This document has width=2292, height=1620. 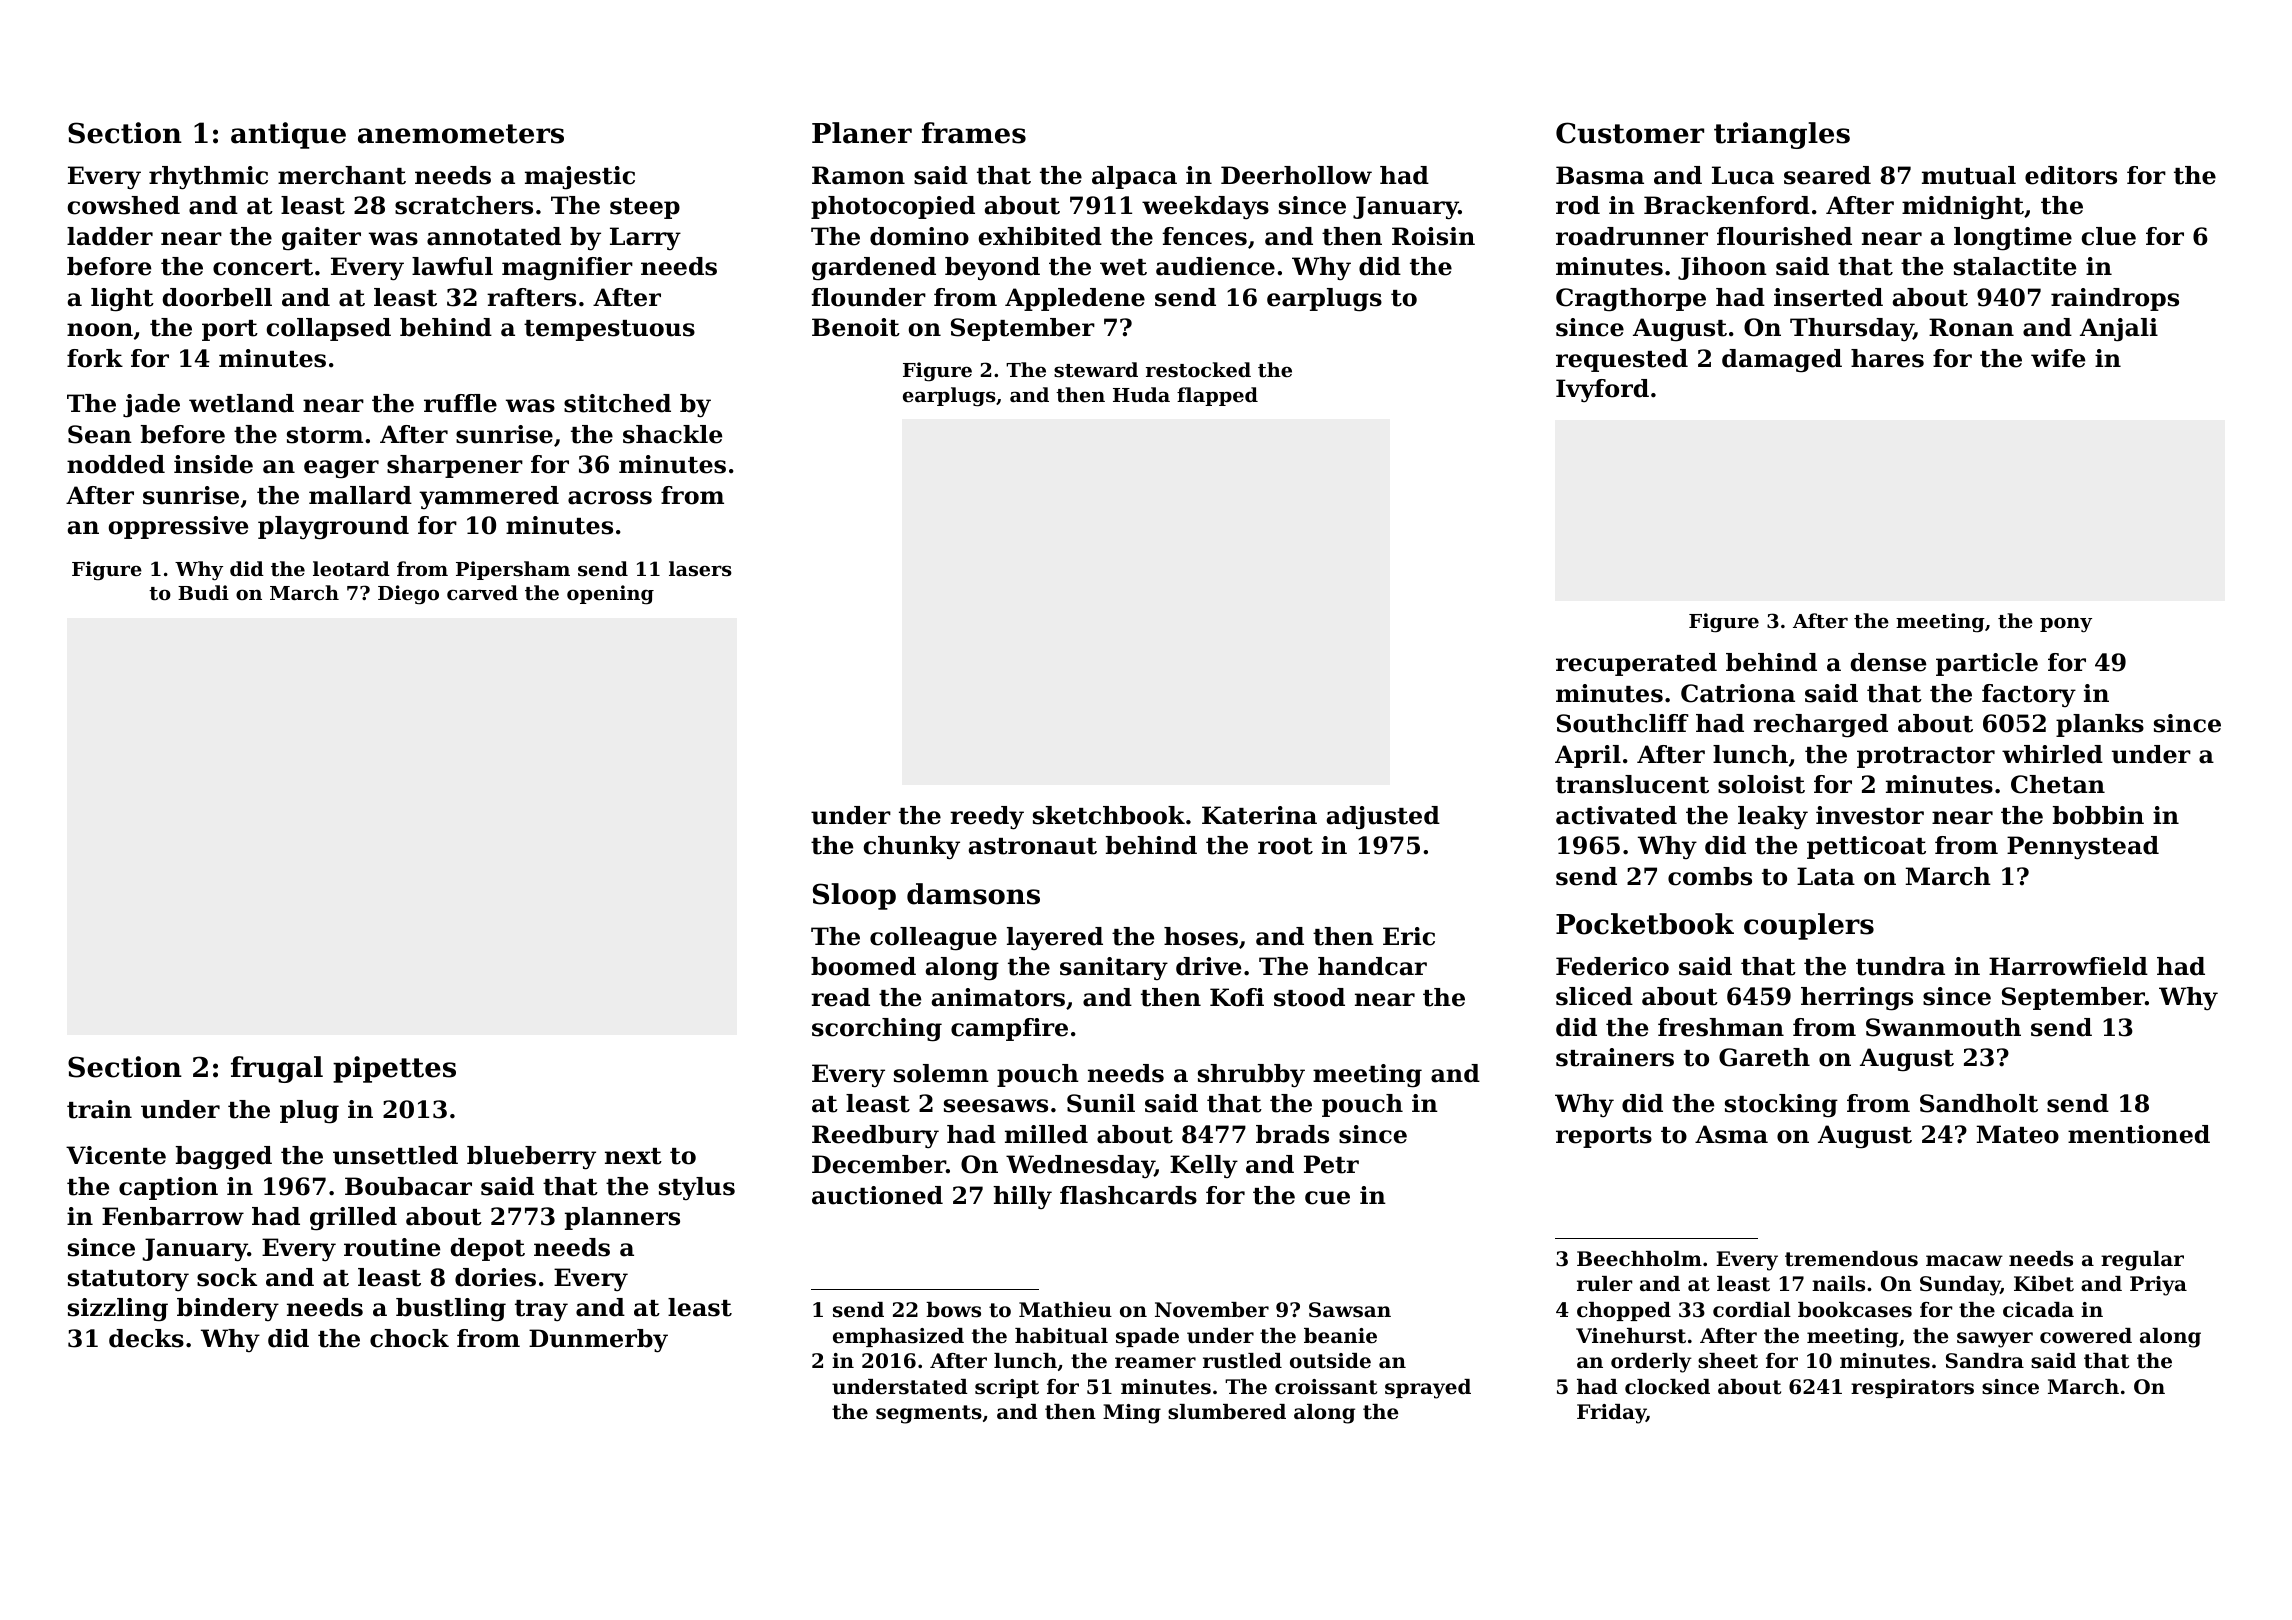 What do you see at coordinates (672, 434) in the document?
I see `shackle` at bounding box center [672, 434].
